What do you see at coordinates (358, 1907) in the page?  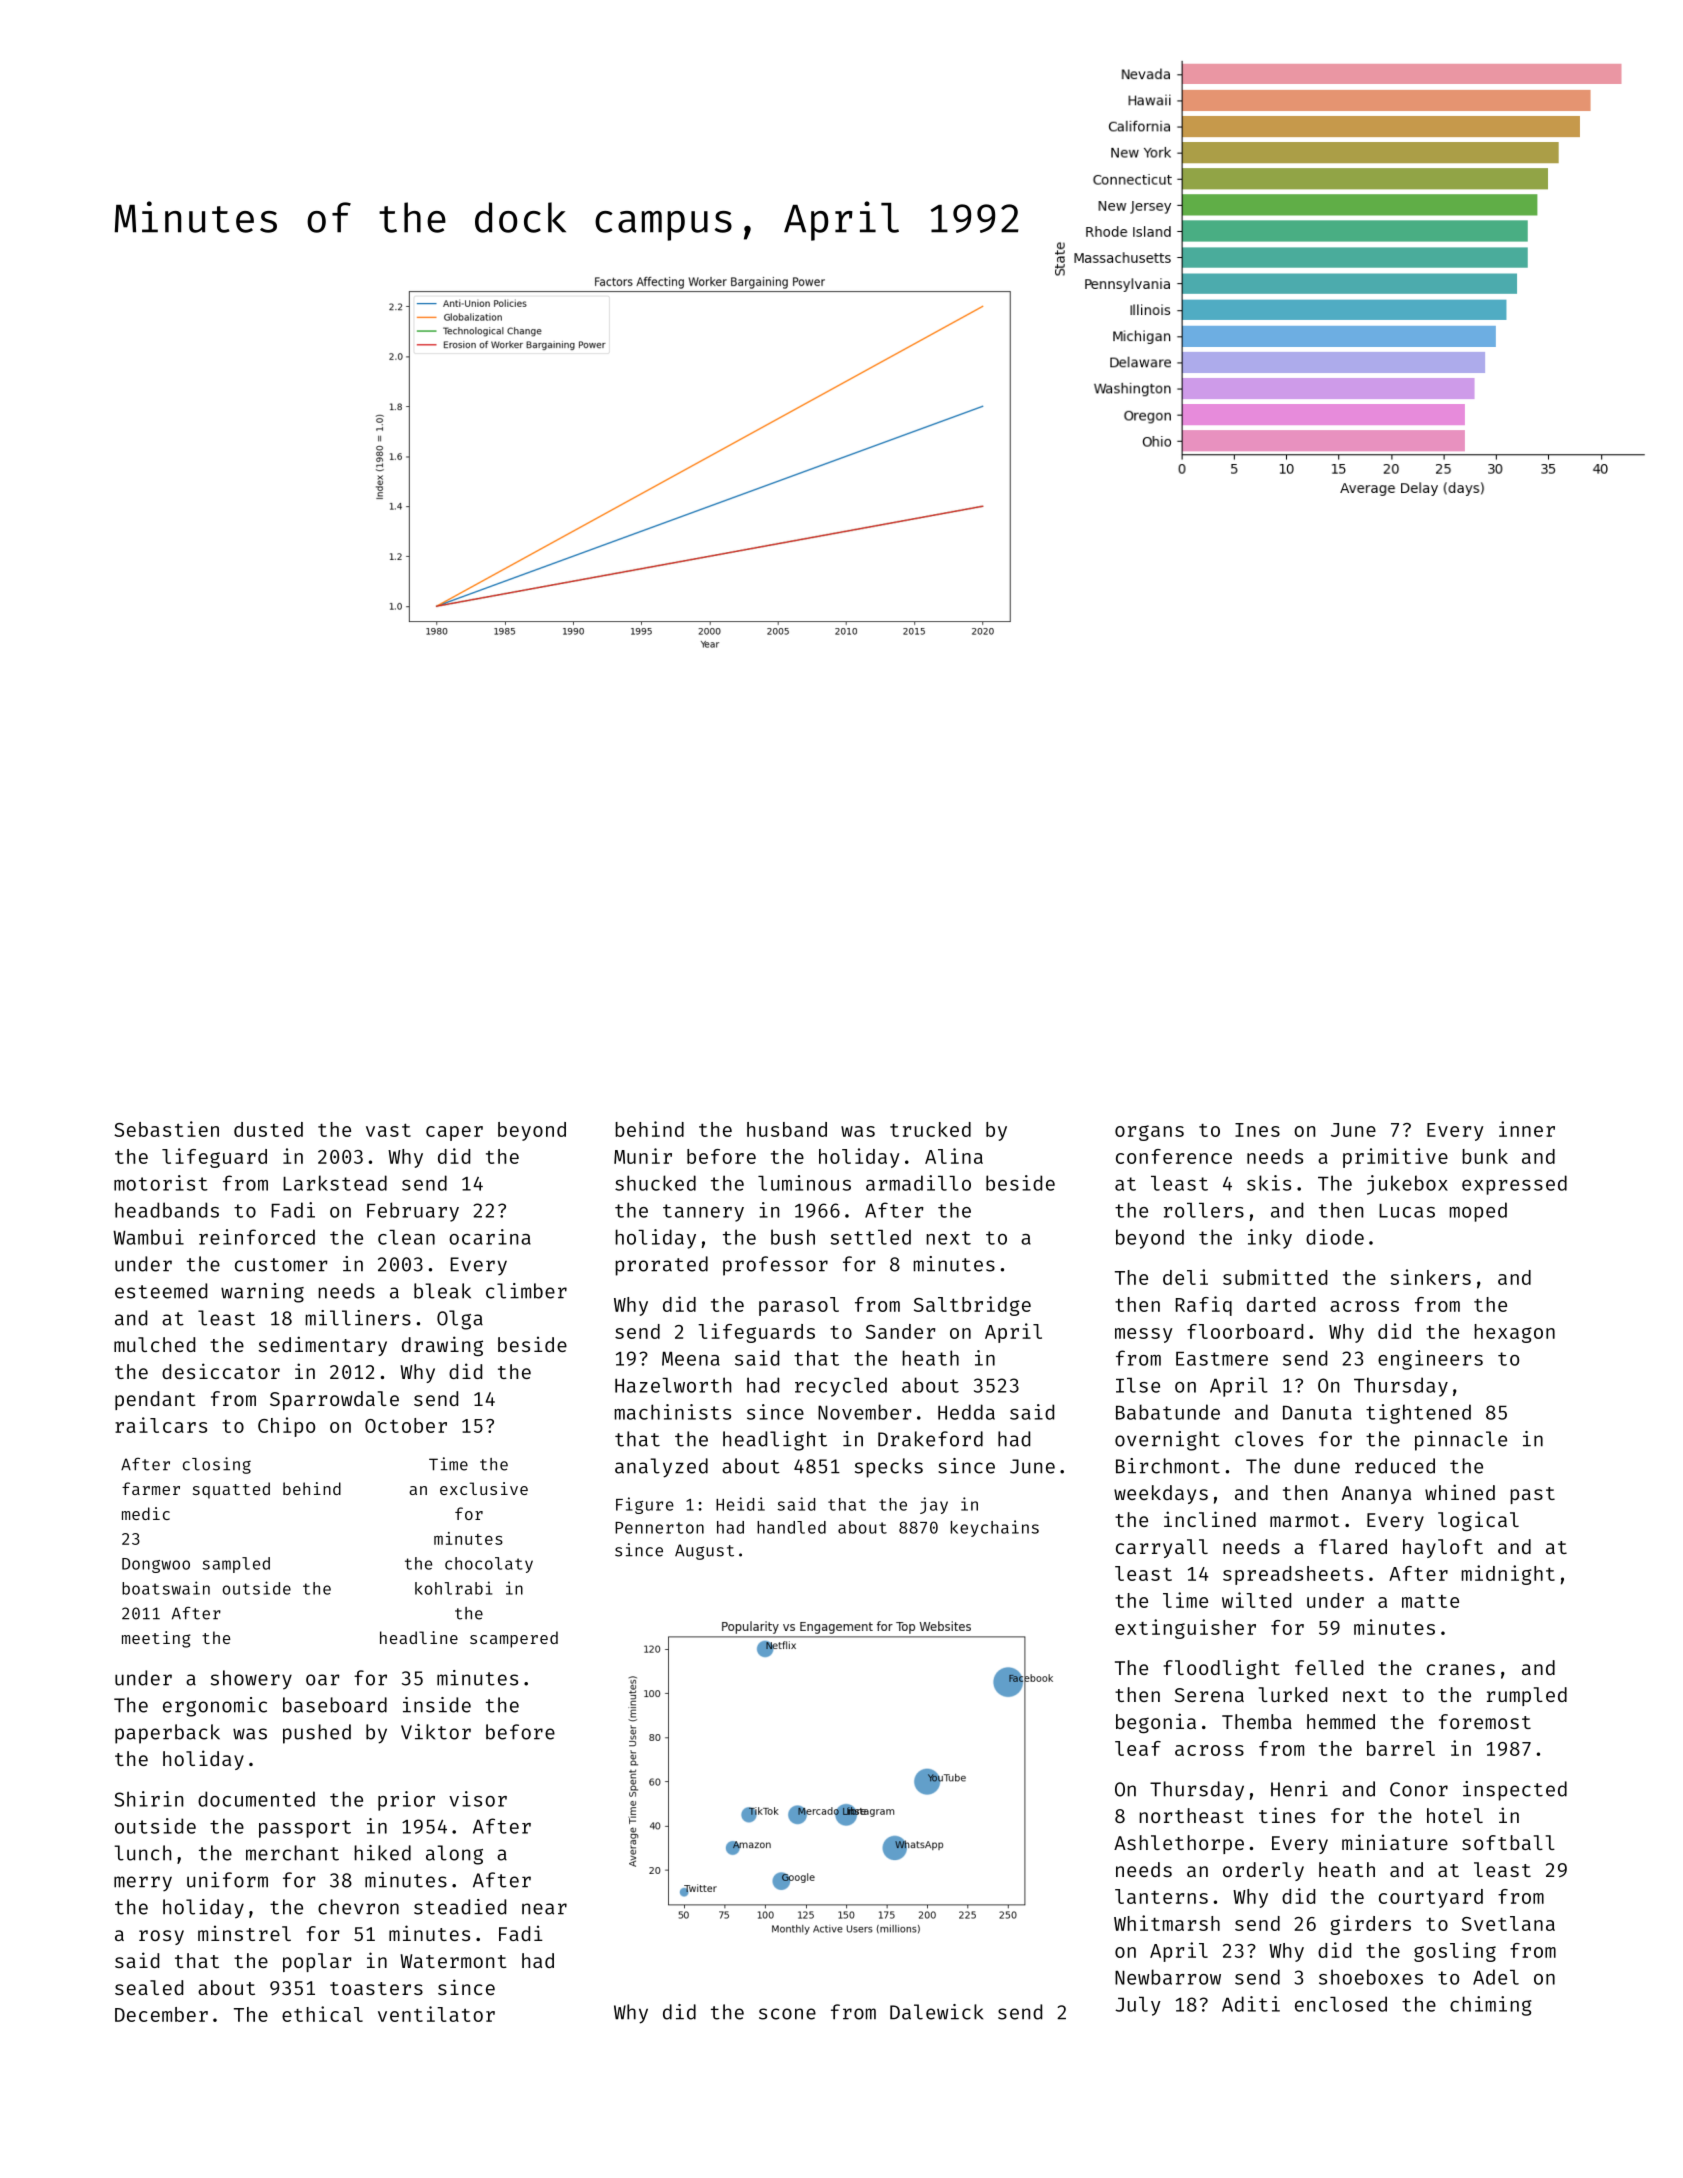 I see `chevron` at bounding box center [358, 1907].
